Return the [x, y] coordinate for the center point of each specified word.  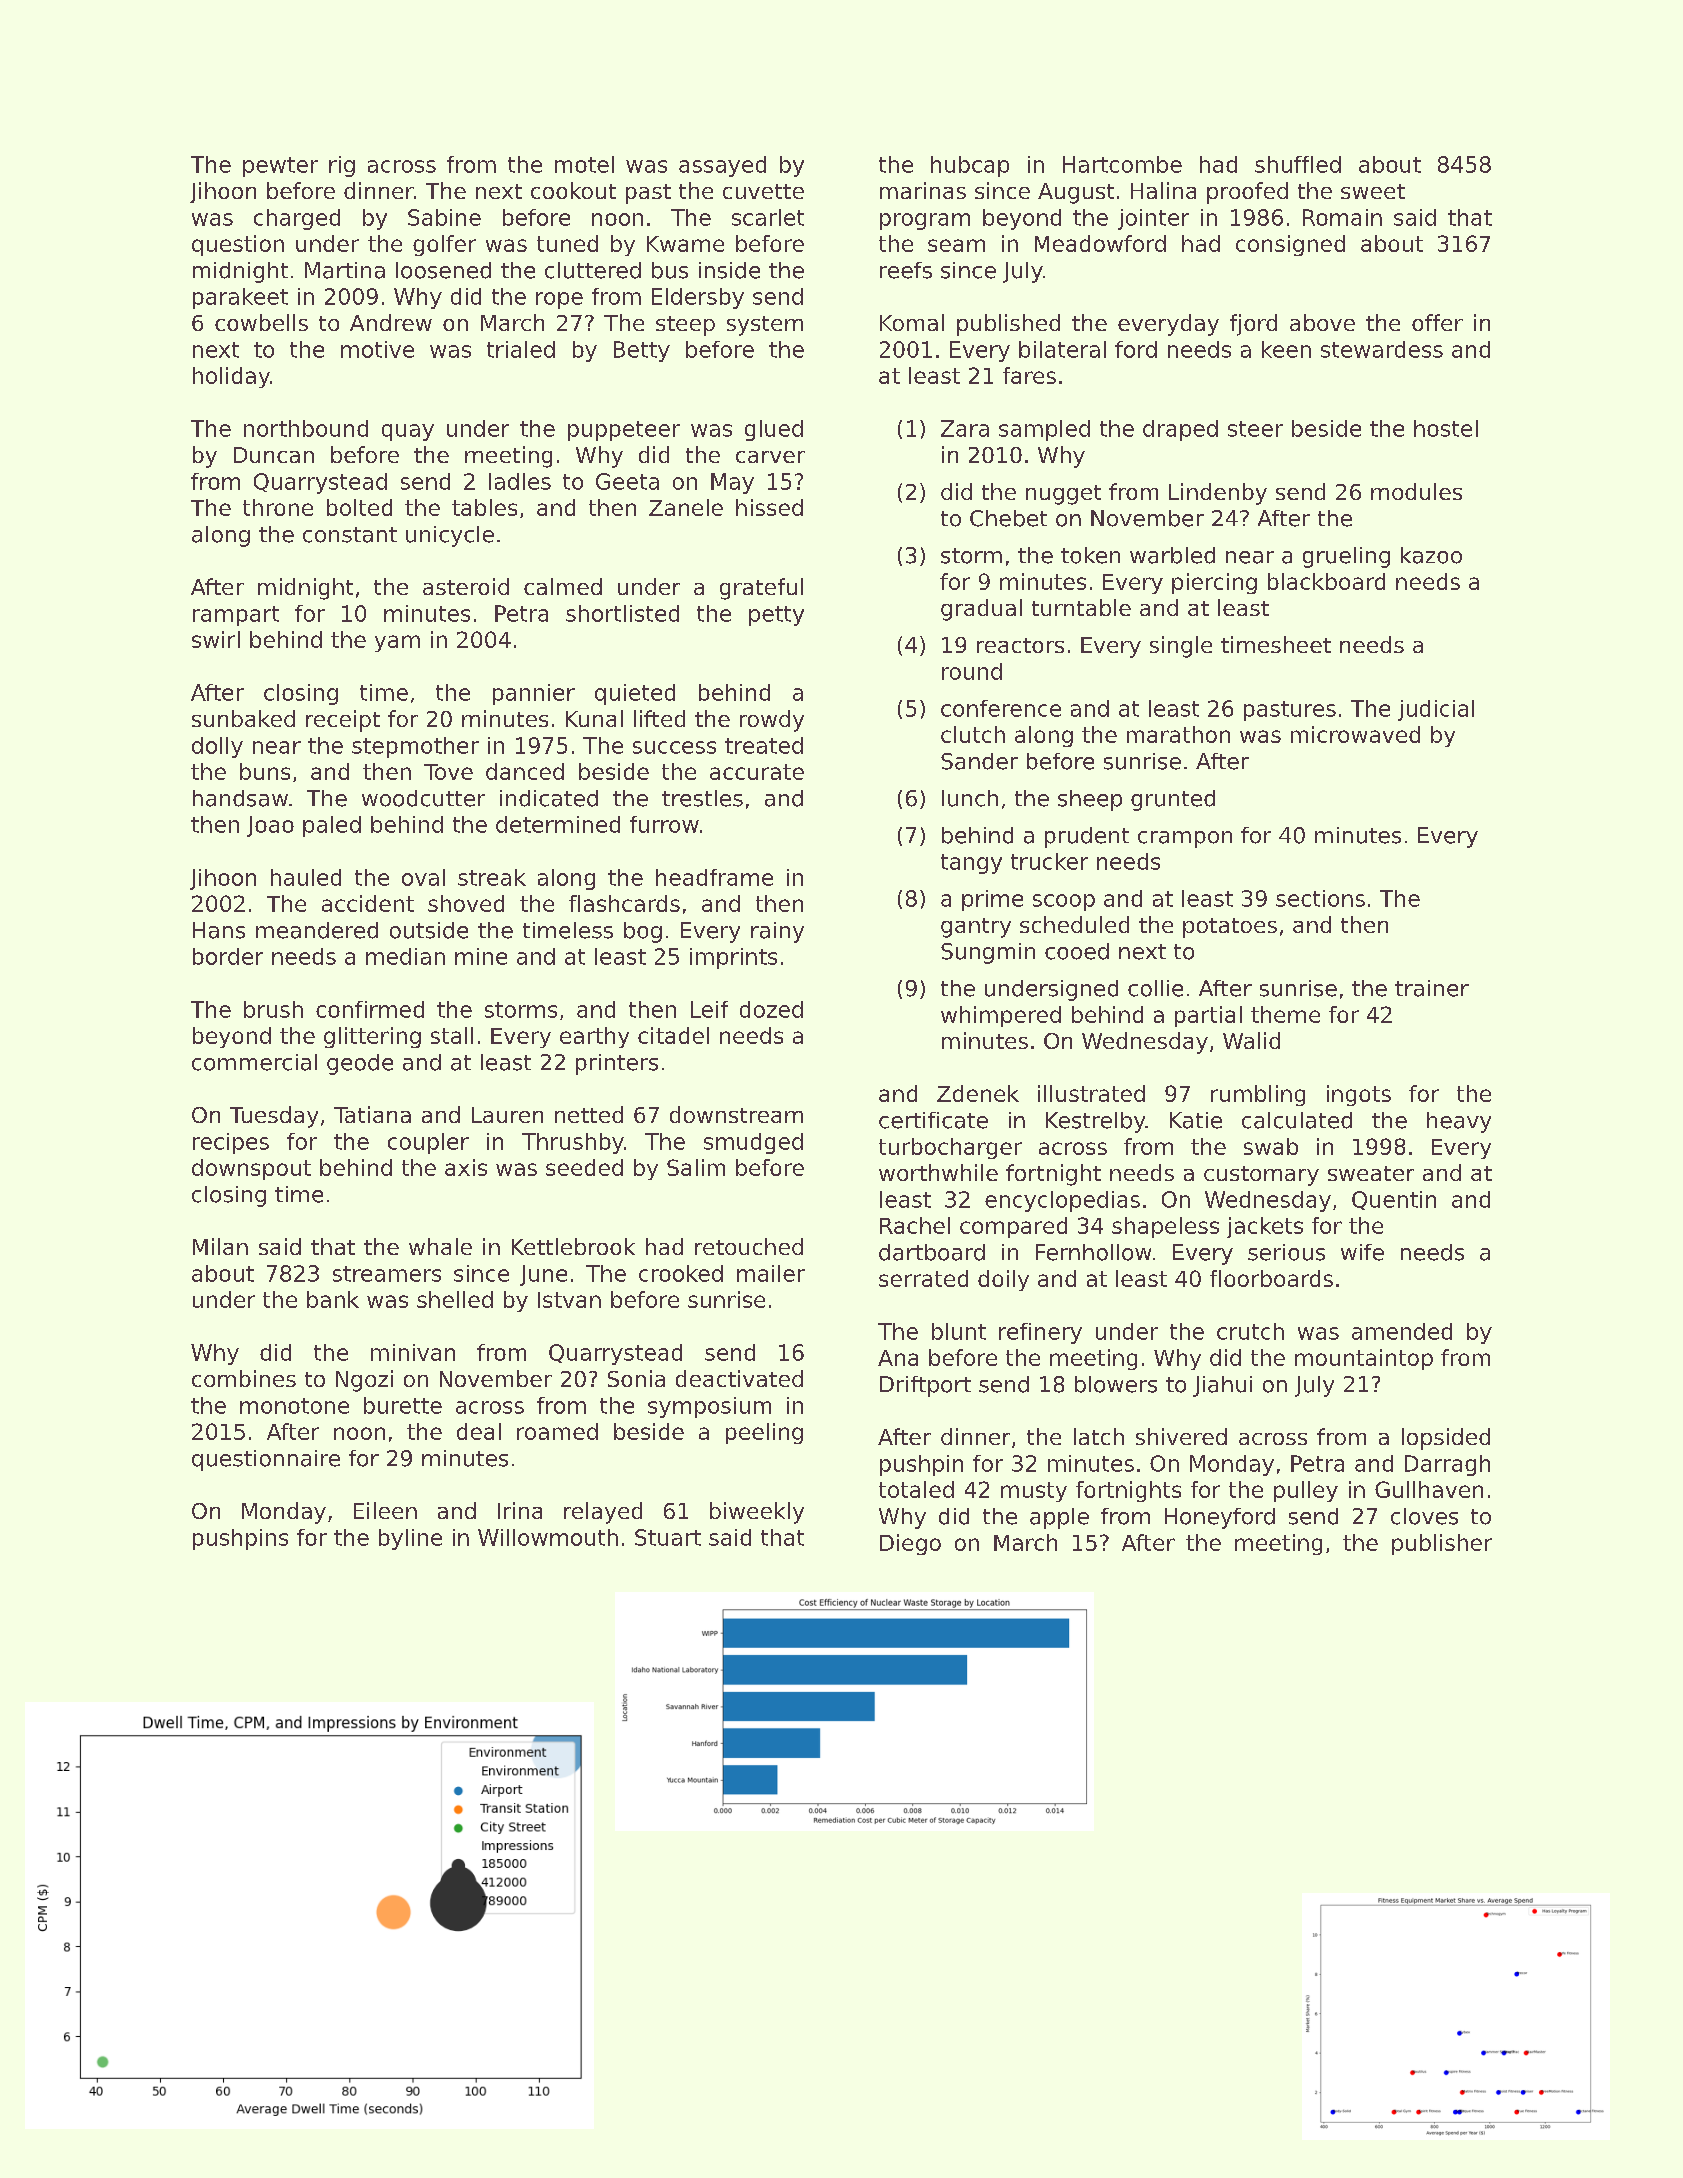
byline [410, 1539]
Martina [345, 270]
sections [1320, 898]
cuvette [763, 191]
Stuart [668, 1537]
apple [1059, 1518]
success [674, 747]
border [228, 956]
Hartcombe [1122, 164]
